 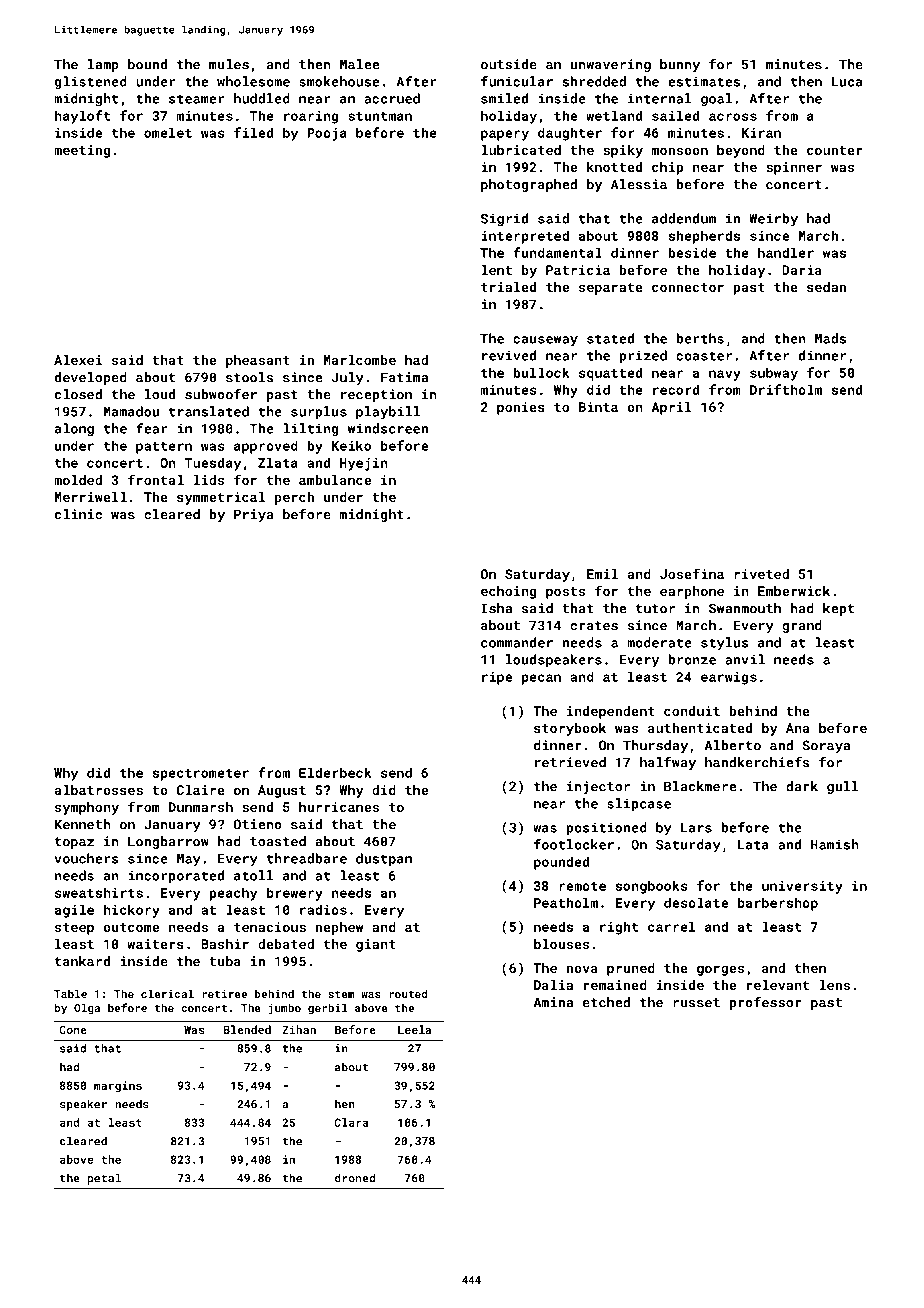 I want to click on albatrosses, so click(x=99, y=790).
